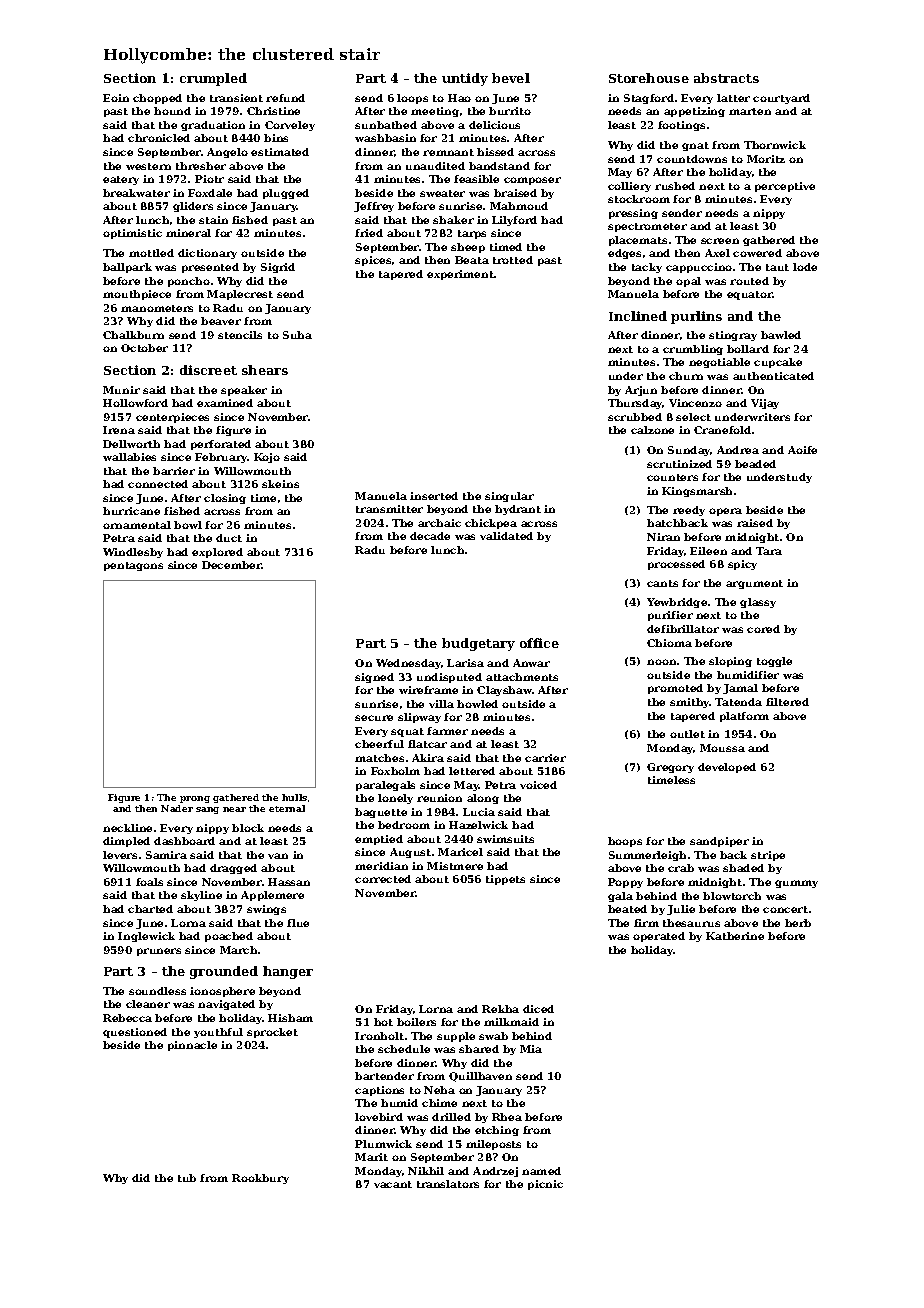 This image has height=1308, width=924. Describe the element at coordinates (726, 78) in the image. I see `abstracts` at that location.
